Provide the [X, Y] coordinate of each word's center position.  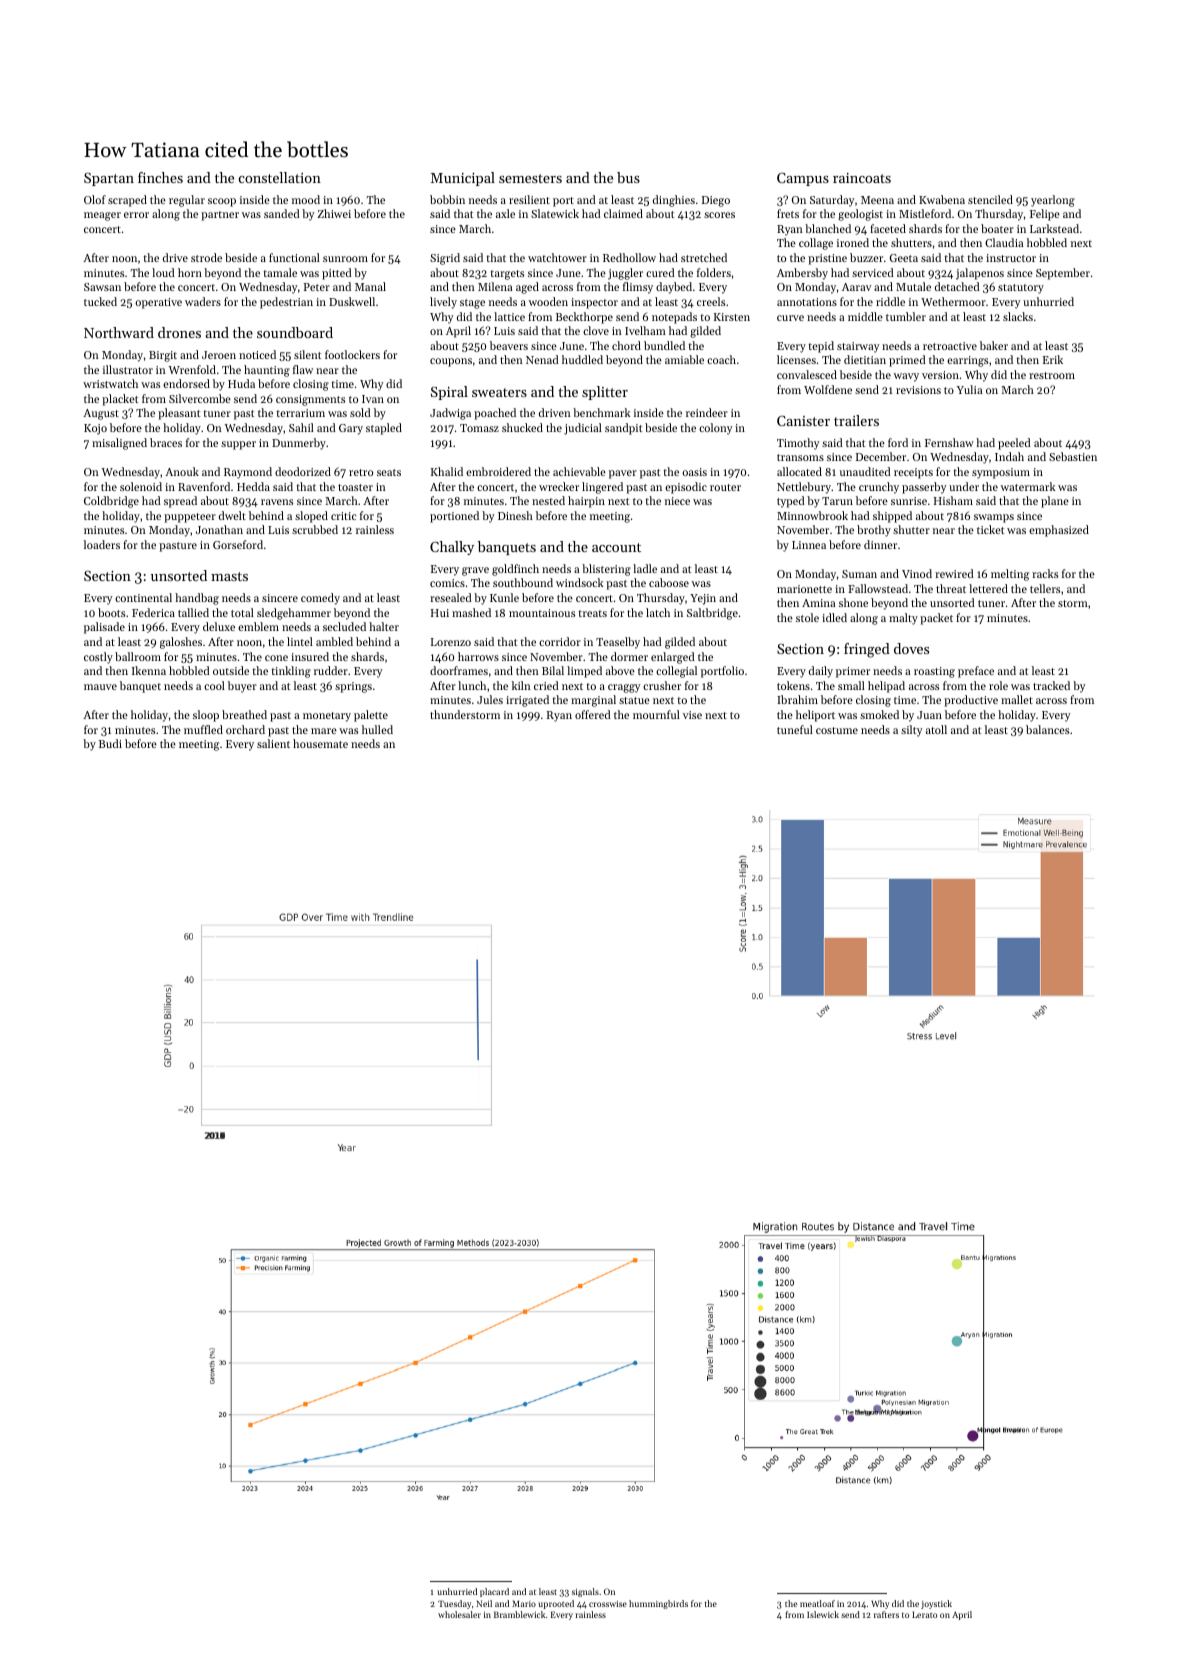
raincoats [862, 178]
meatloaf [817, 1603]
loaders [102, 544]
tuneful [795, 729]
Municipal [463, 179]
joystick [936, 1604]
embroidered [498, 471]
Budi [110, 743]
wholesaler [459, 1614]
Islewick [823, 1614]
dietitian [865, 359]
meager [102, 216]
